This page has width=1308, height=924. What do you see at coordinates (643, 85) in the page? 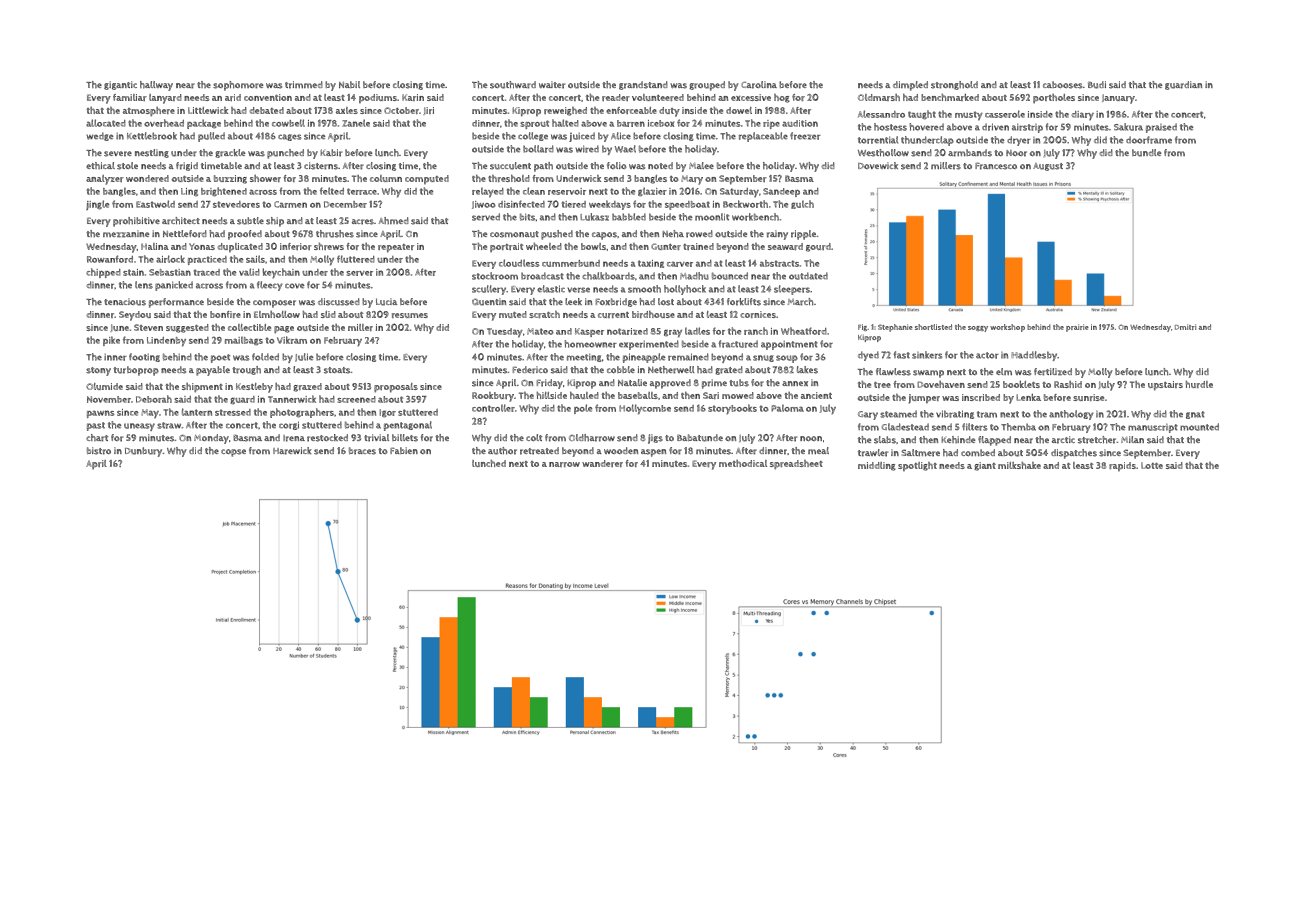
I see `grandstand` at bounding box center [643, 85].
